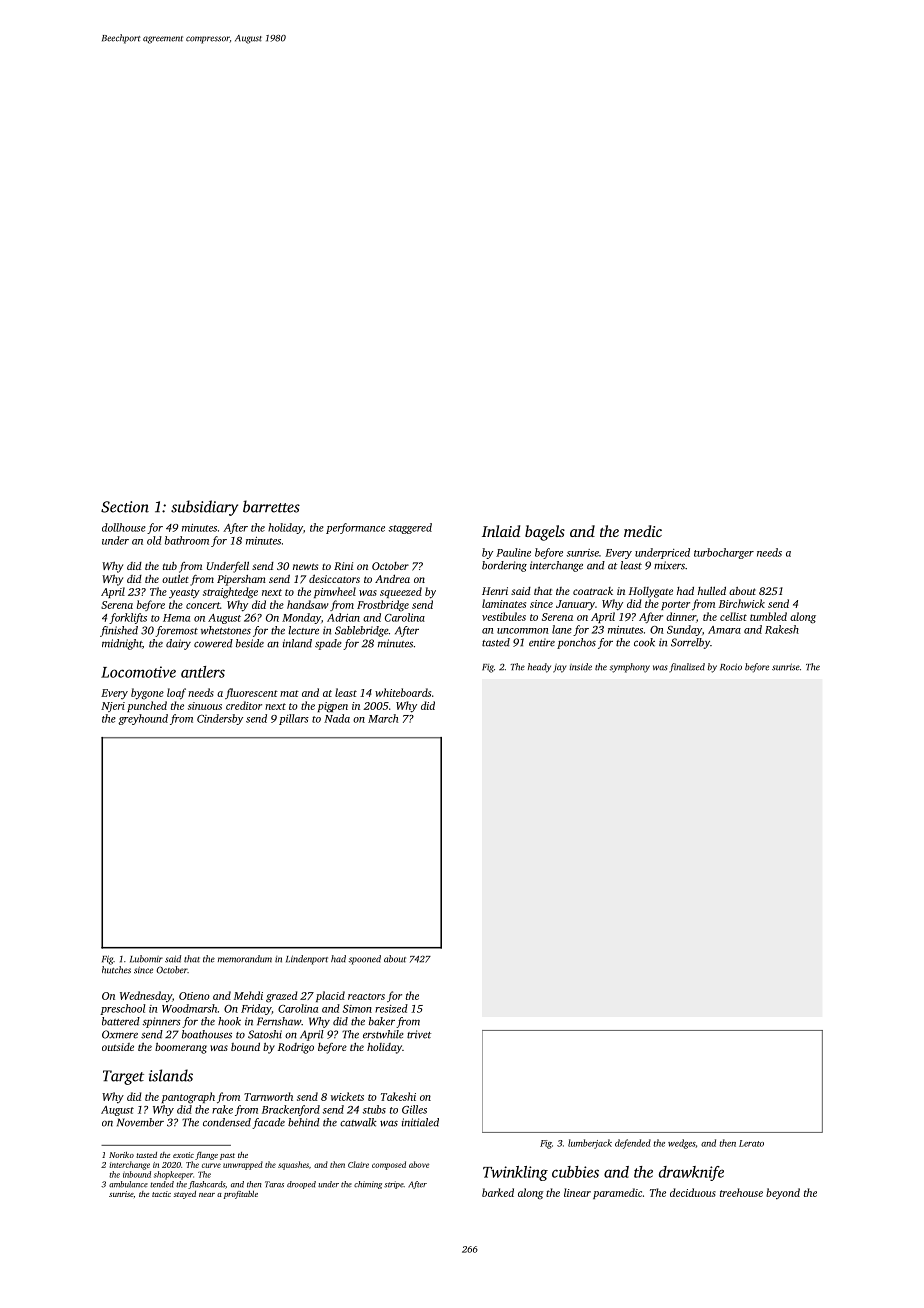 This image has width=924, height=1308. Describe the element at coordinates (498, 1192) in the image. I see `barked` at that location.
